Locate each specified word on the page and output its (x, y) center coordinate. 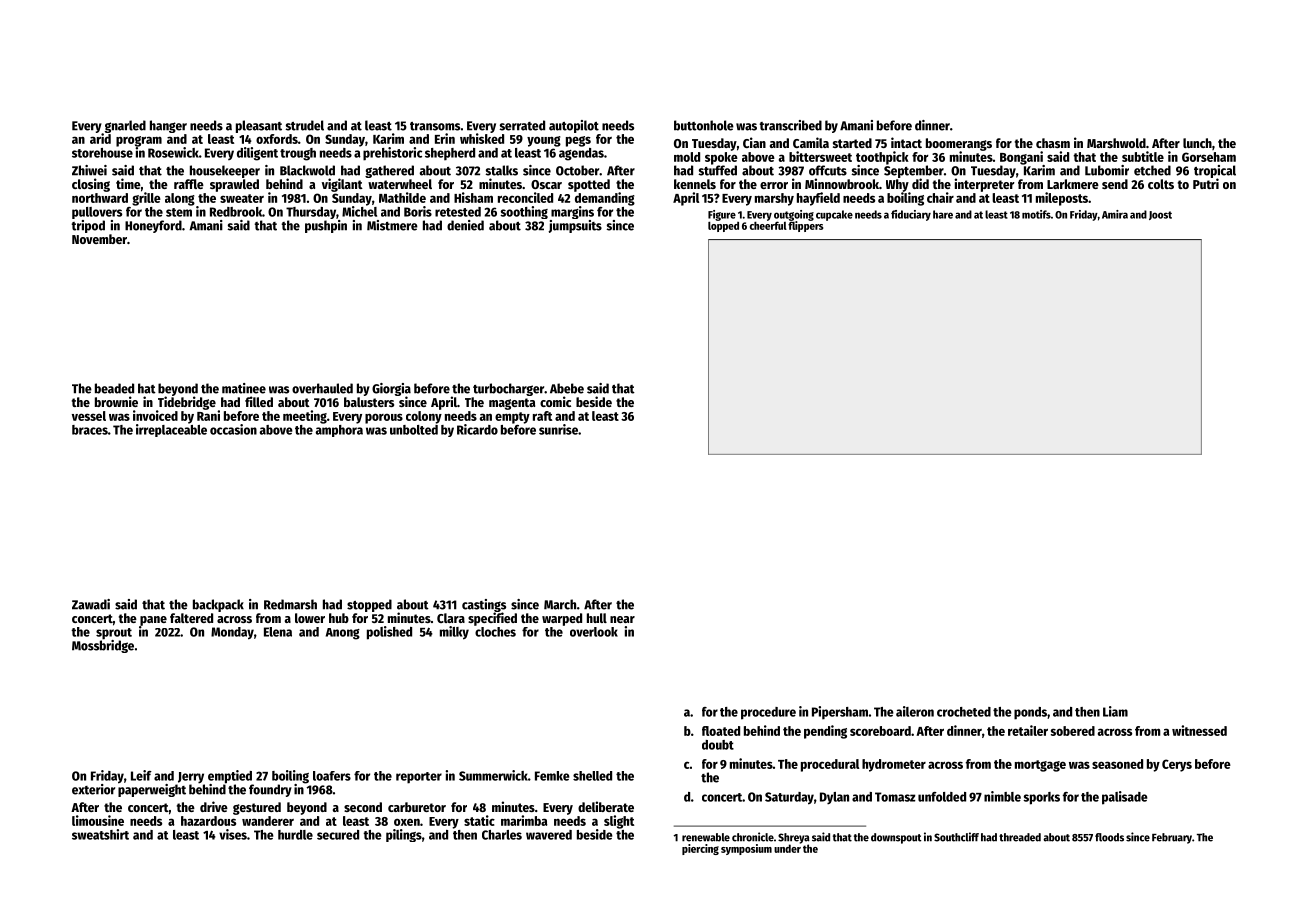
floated (721, 731)
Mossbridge (103, 646)
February (1172, 838)
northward (100, 198)
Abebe (567, 388)
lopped (723, 226)
